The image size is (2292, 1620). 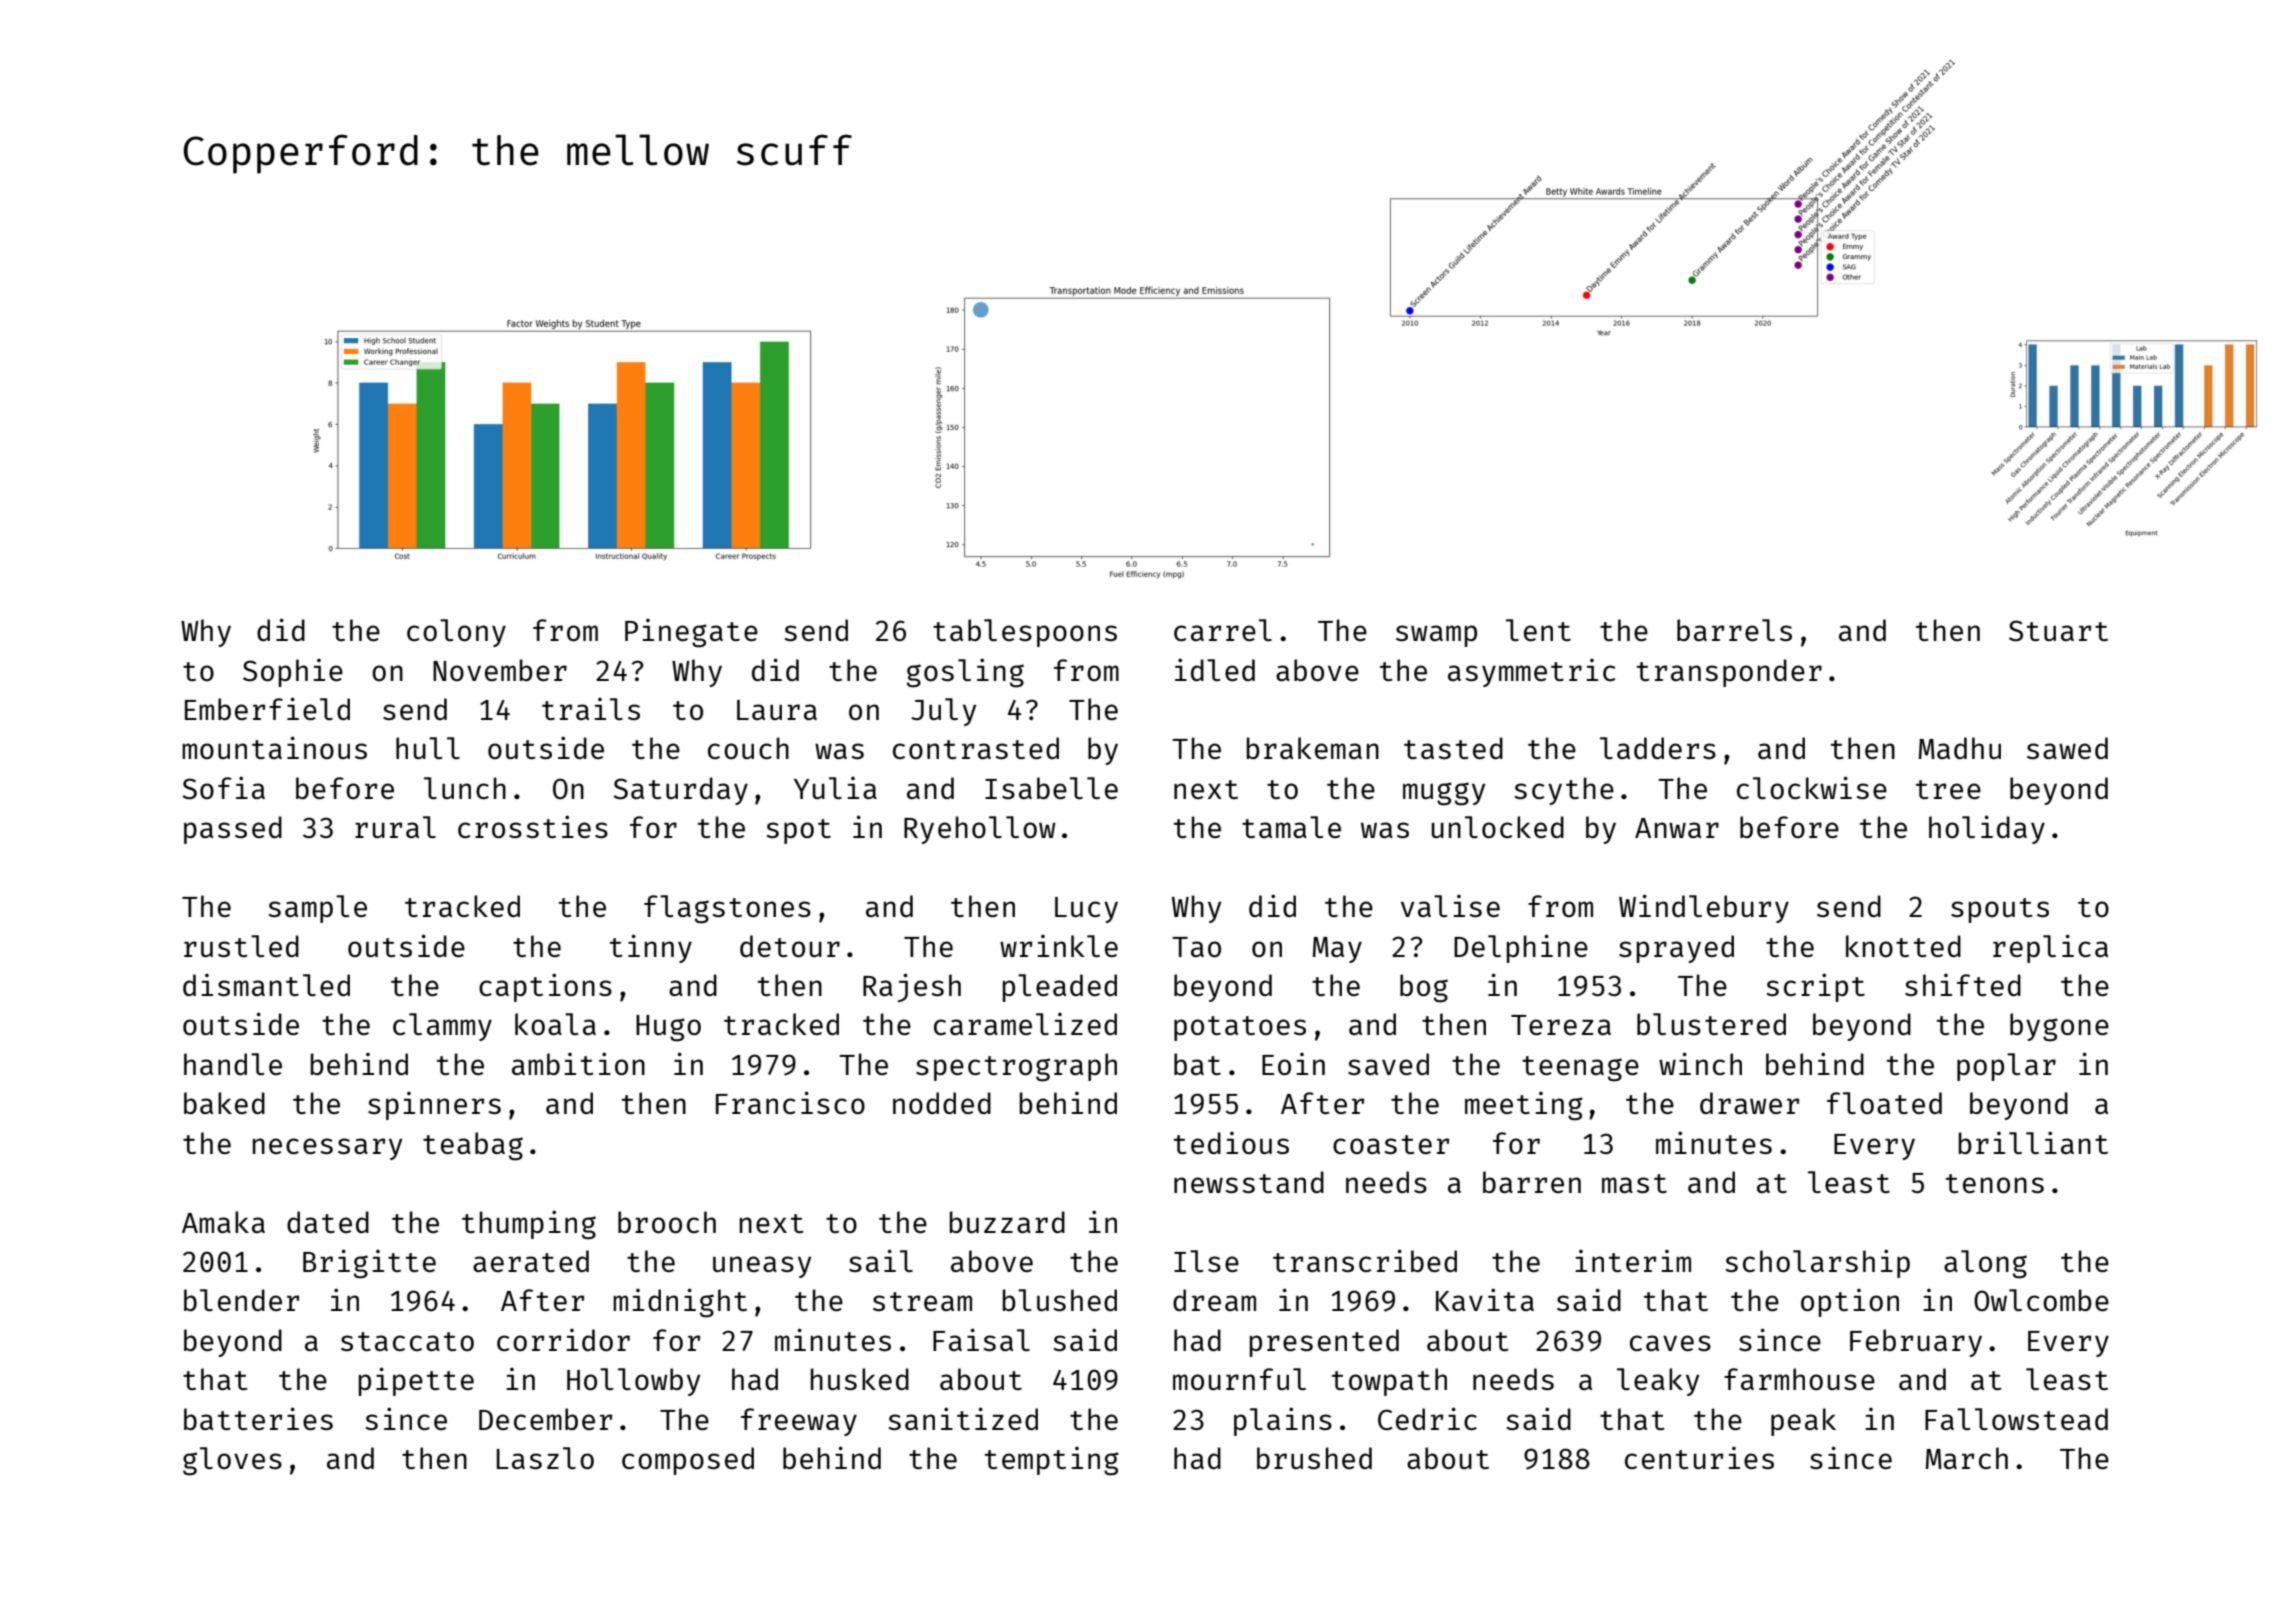 I want to click on swamp, so click(x=1436, y=636).
